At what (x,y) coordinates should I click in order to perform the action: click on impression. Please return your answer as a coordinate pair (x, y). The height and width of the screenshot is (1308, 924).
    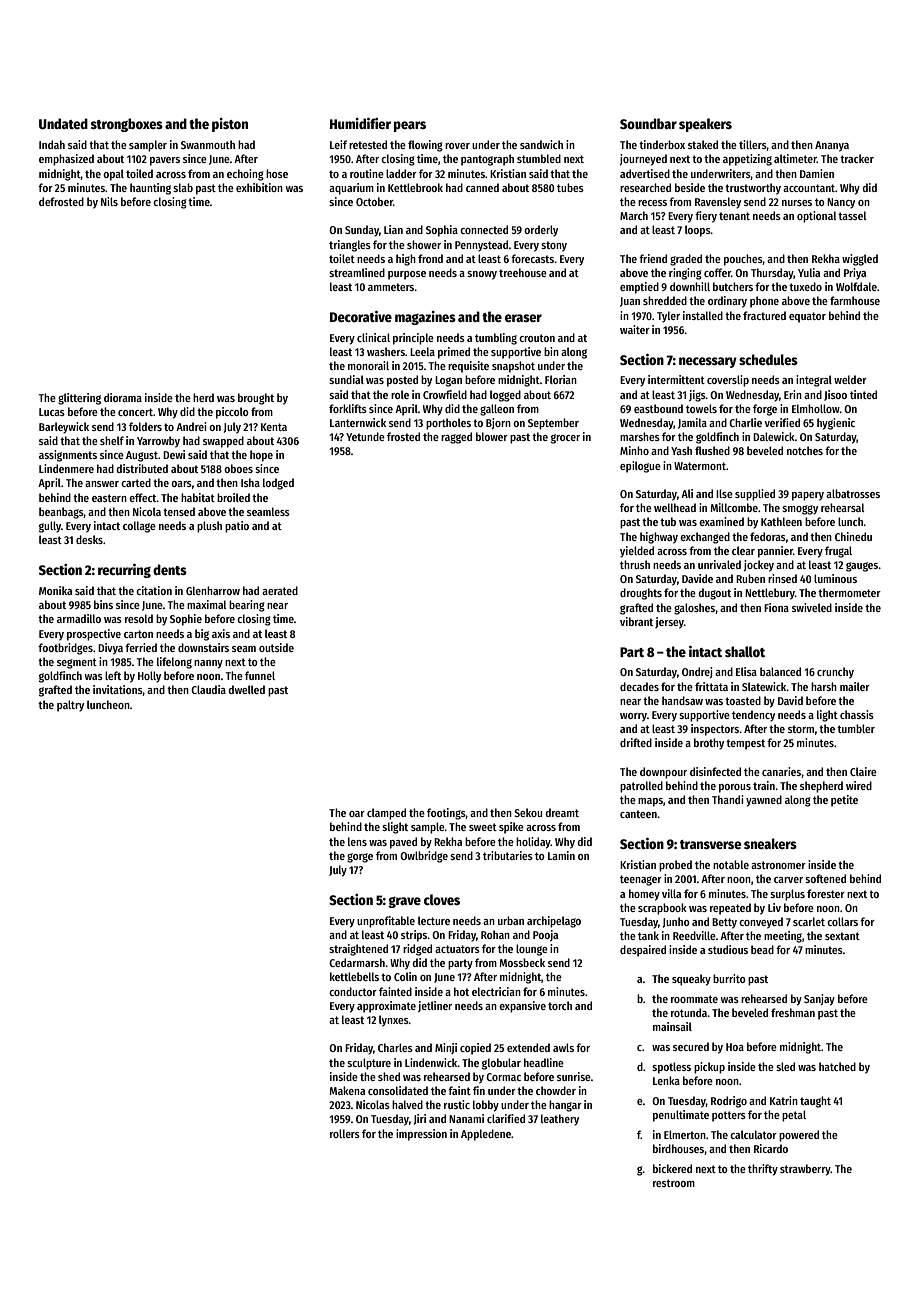
    Looking at the image, I should click on (421, 1135).
